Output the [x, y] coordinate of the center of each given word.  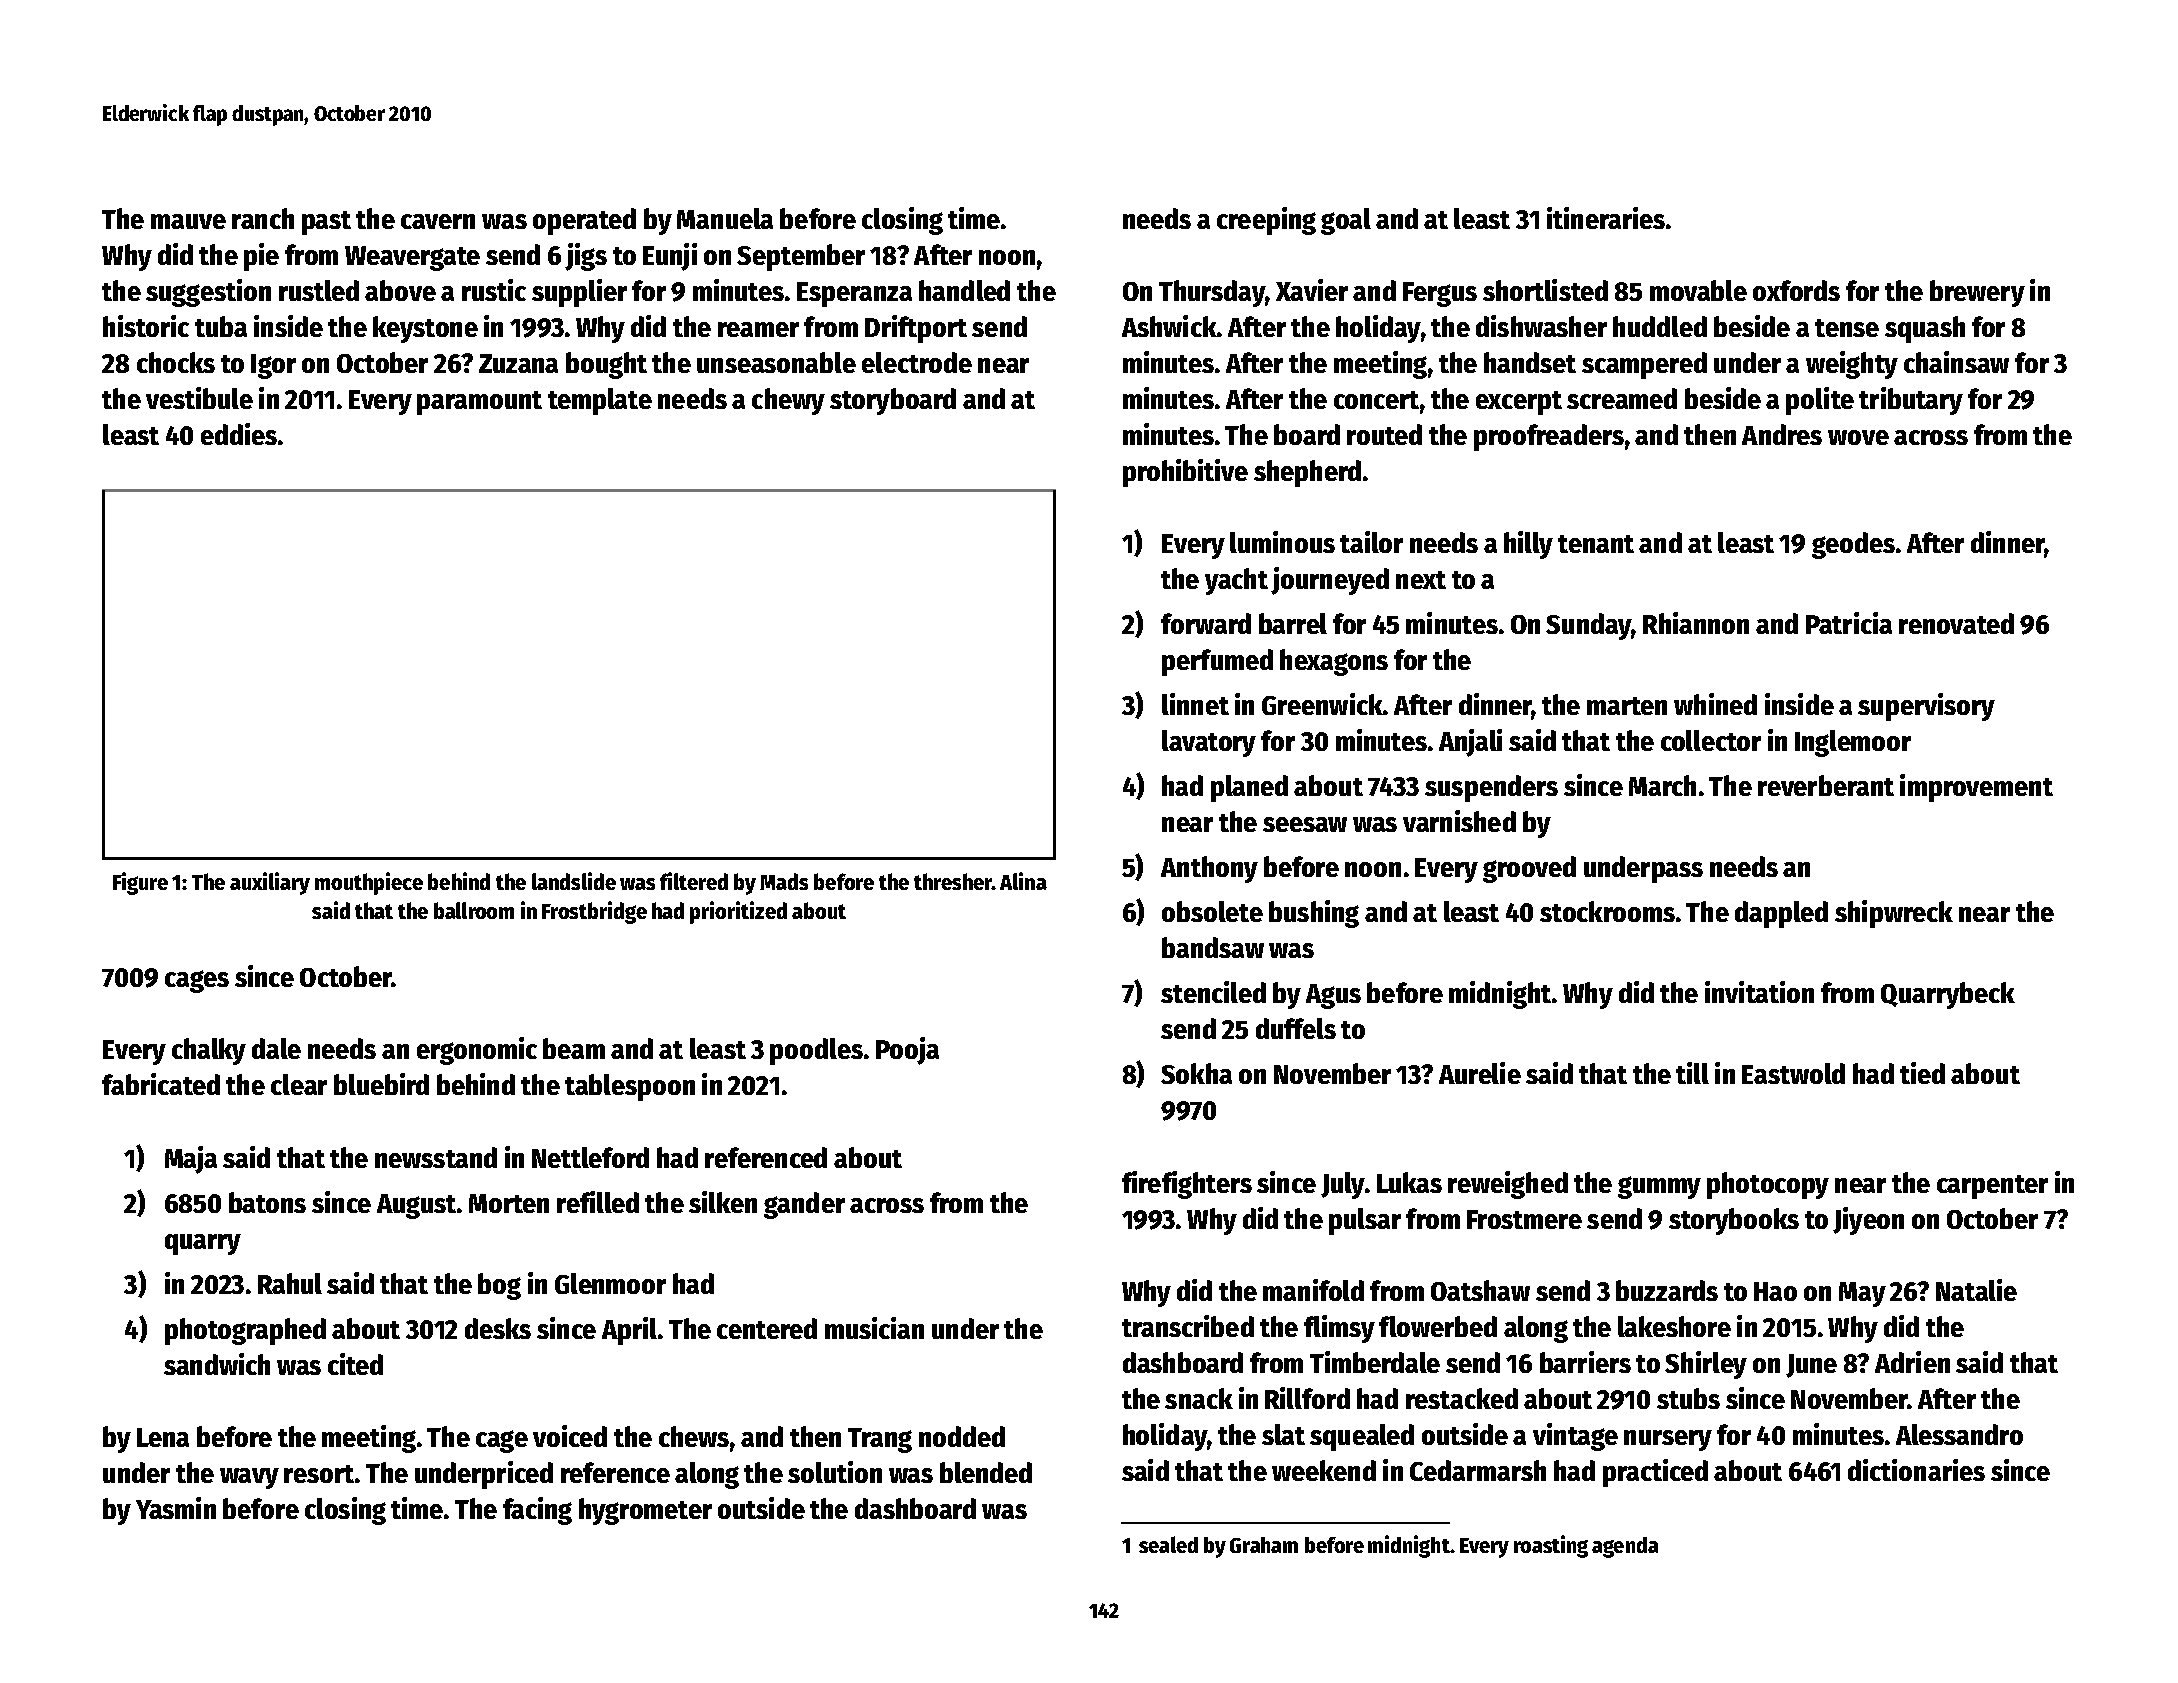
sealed [1168, 1544]
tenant [1596, 544]
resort [319, 1474]
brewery [1977, 293]
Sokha [1196, 1073]
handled [964, 290]
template [600, 401]
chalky [209, 1051]
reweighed [1508, 1185]
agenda [1625, 1547]
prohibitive [1185, 473]
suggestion [208, 293]
